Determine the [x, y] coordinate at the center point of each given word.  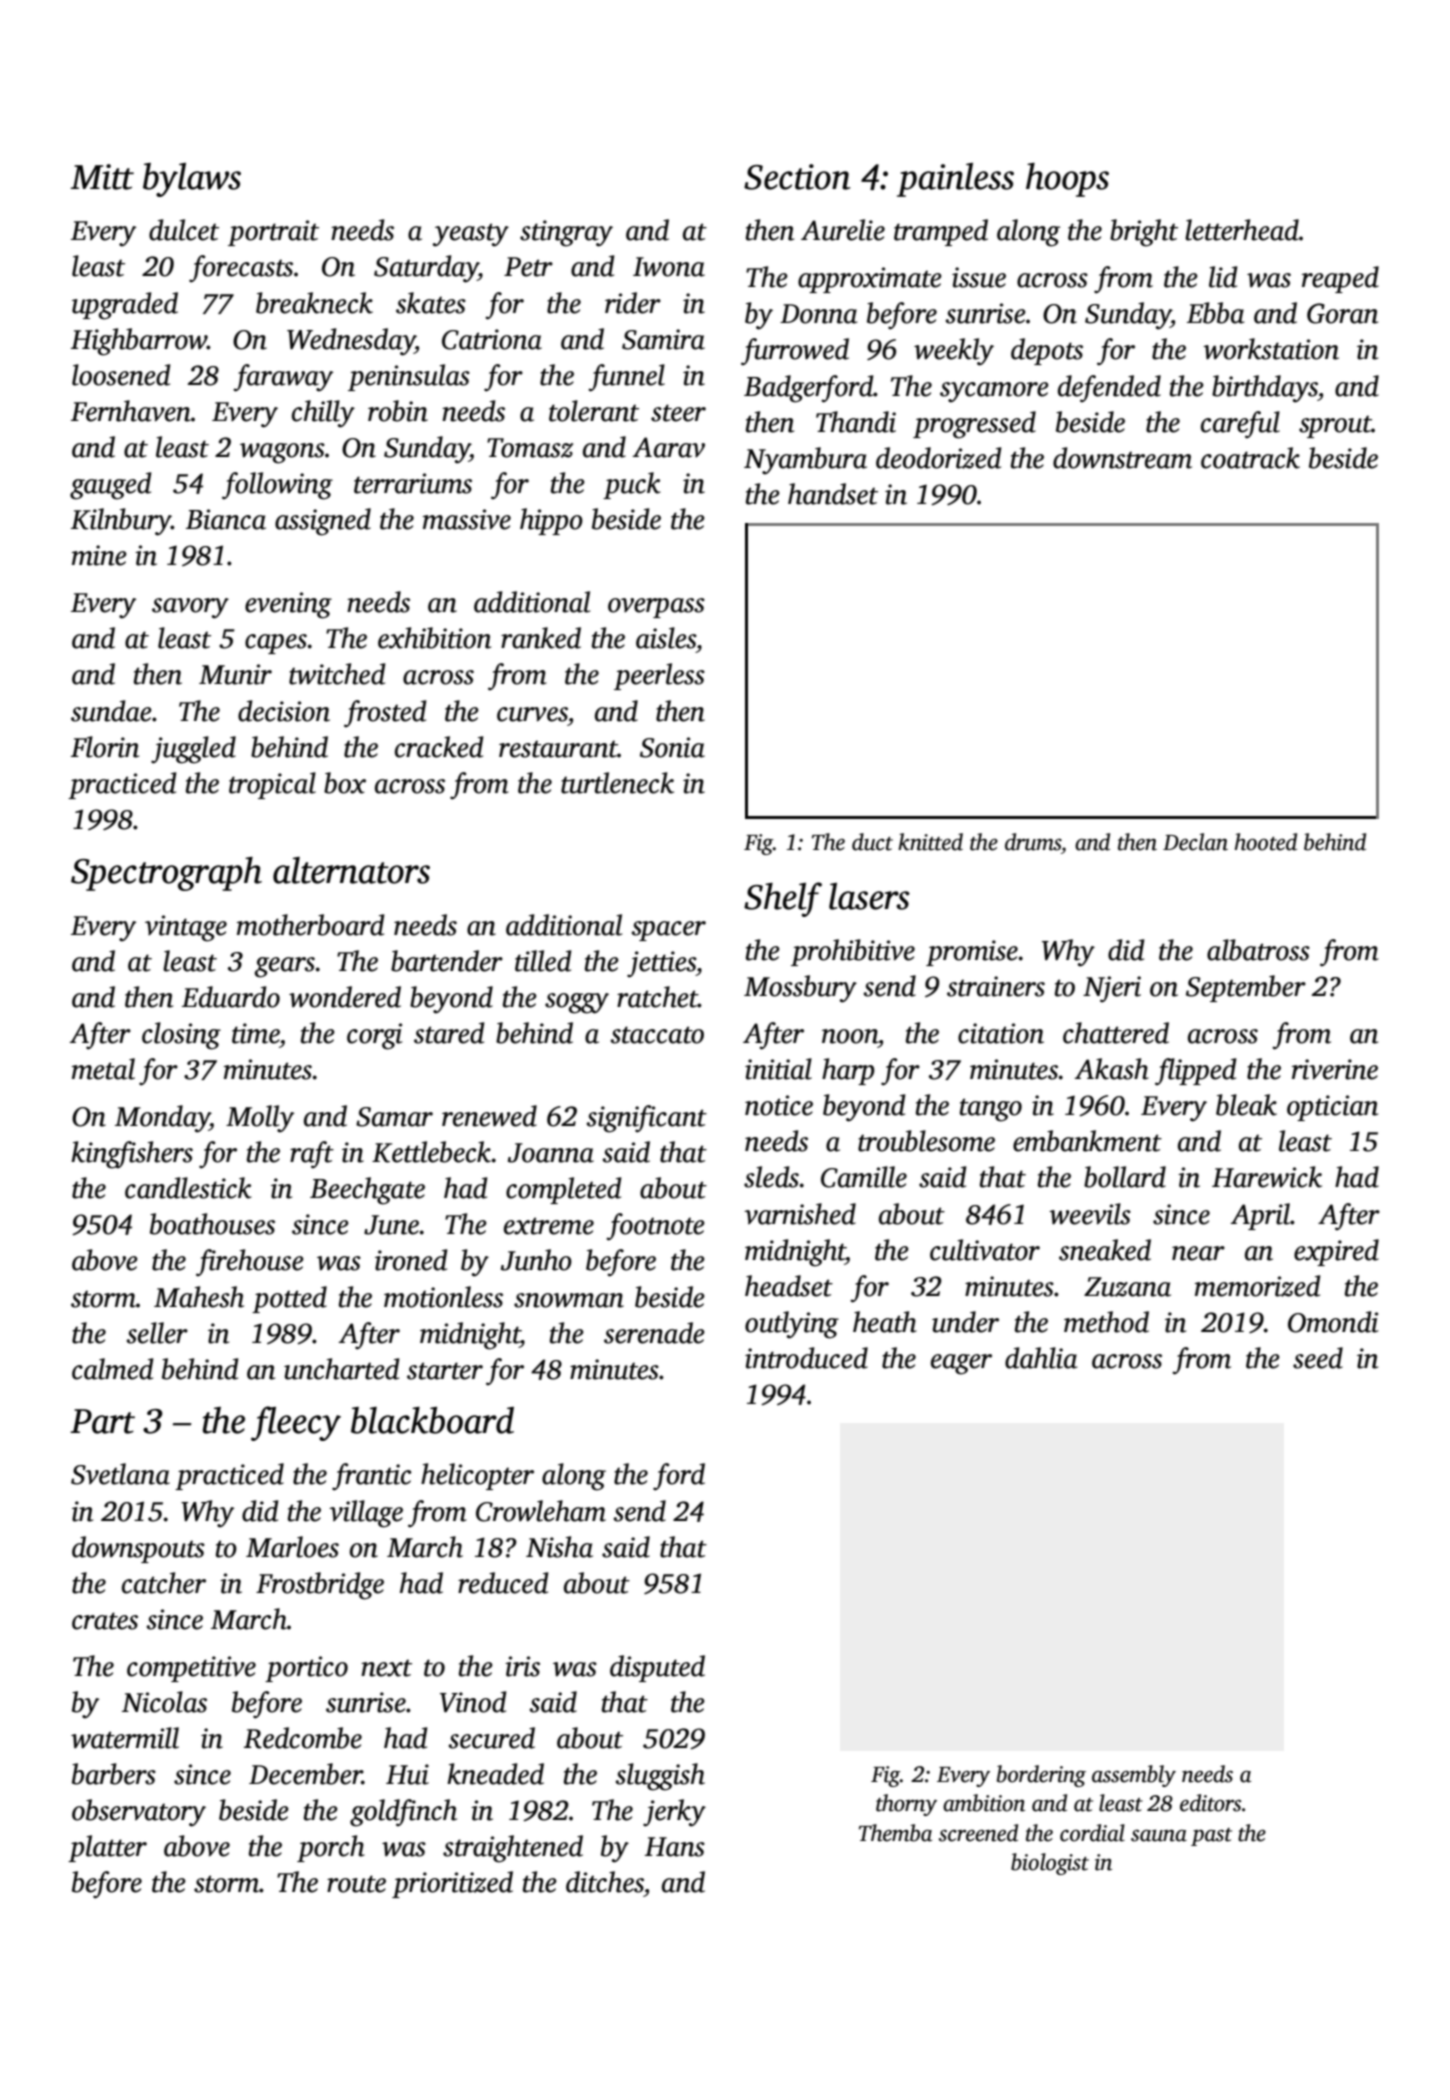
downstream [1122, 458]
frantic [371, 1477]
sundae [111, 711]
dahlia [1041, 1358]
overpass [656, 608]
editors [1210, 1803]
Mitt [102, 177]
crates [105, 1621]
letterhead [1242, 230]
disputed [657, 1668]
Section [797, 177]
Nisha [559, 1547]
